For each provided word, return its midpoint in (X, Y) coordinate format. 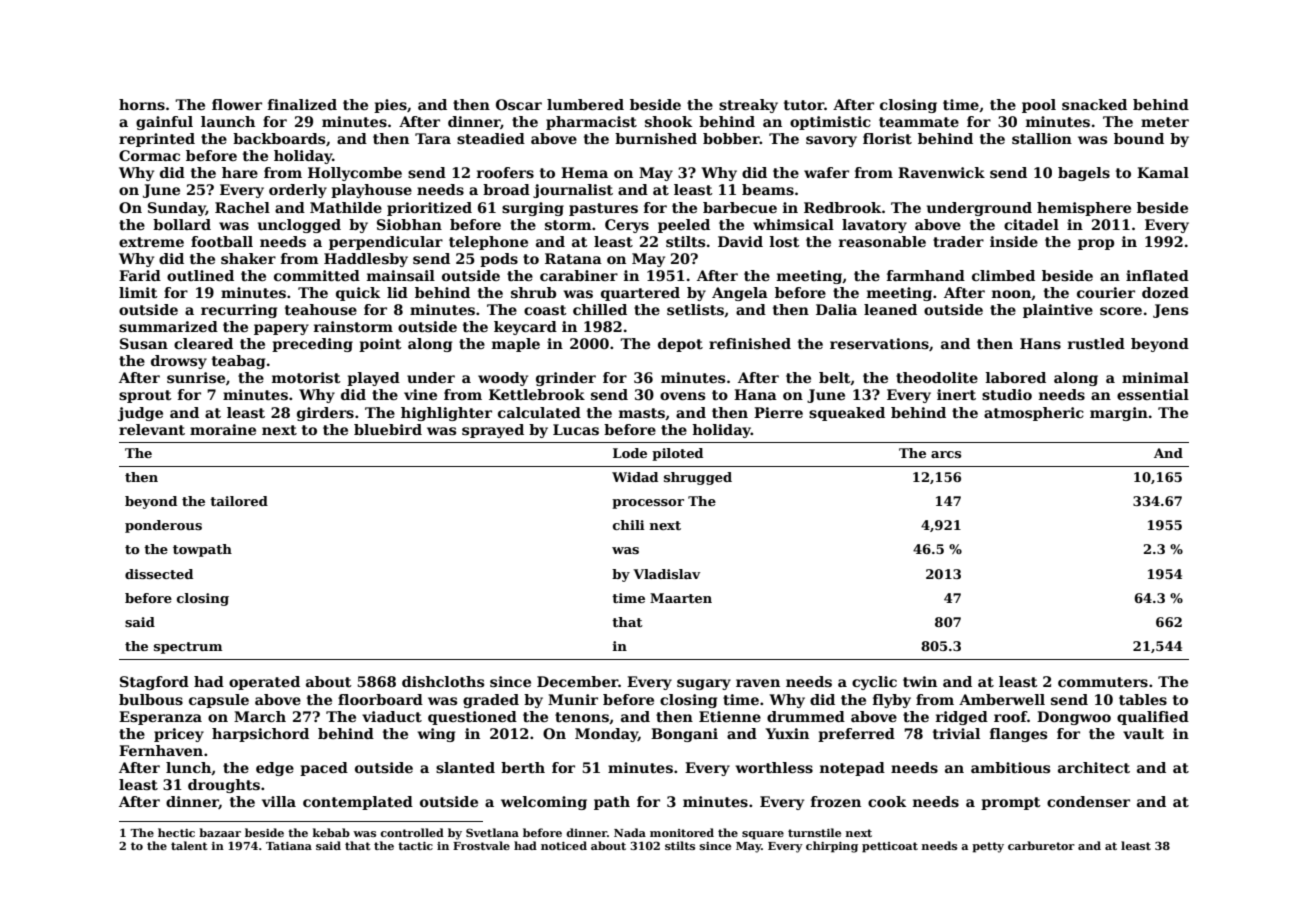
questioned (472, 718)
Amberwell (1002, 699)
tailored (239, 501)
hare (240, 172)
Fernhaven (161, 750)
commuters (1103, 682)
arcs (946, 454)
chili (629, 525)
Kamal (1163, 172)
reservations (879, 343)
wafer (826, 172)
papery (281, 329)
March (260, 716)
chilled (600, 309)
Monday (606, 735)
